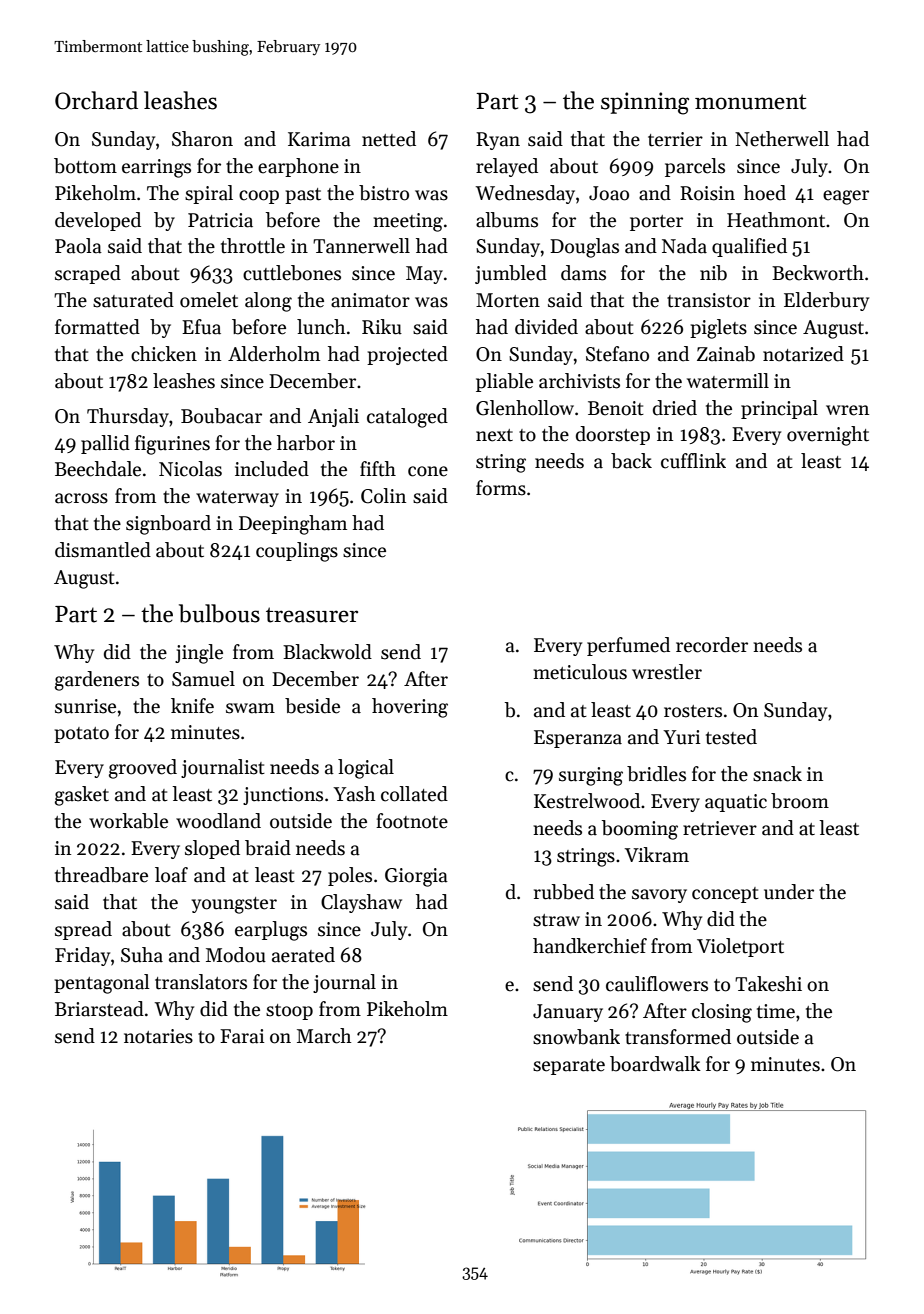 This image has width=924, height=1314. I want to click on pallid, so click(105, 444).
